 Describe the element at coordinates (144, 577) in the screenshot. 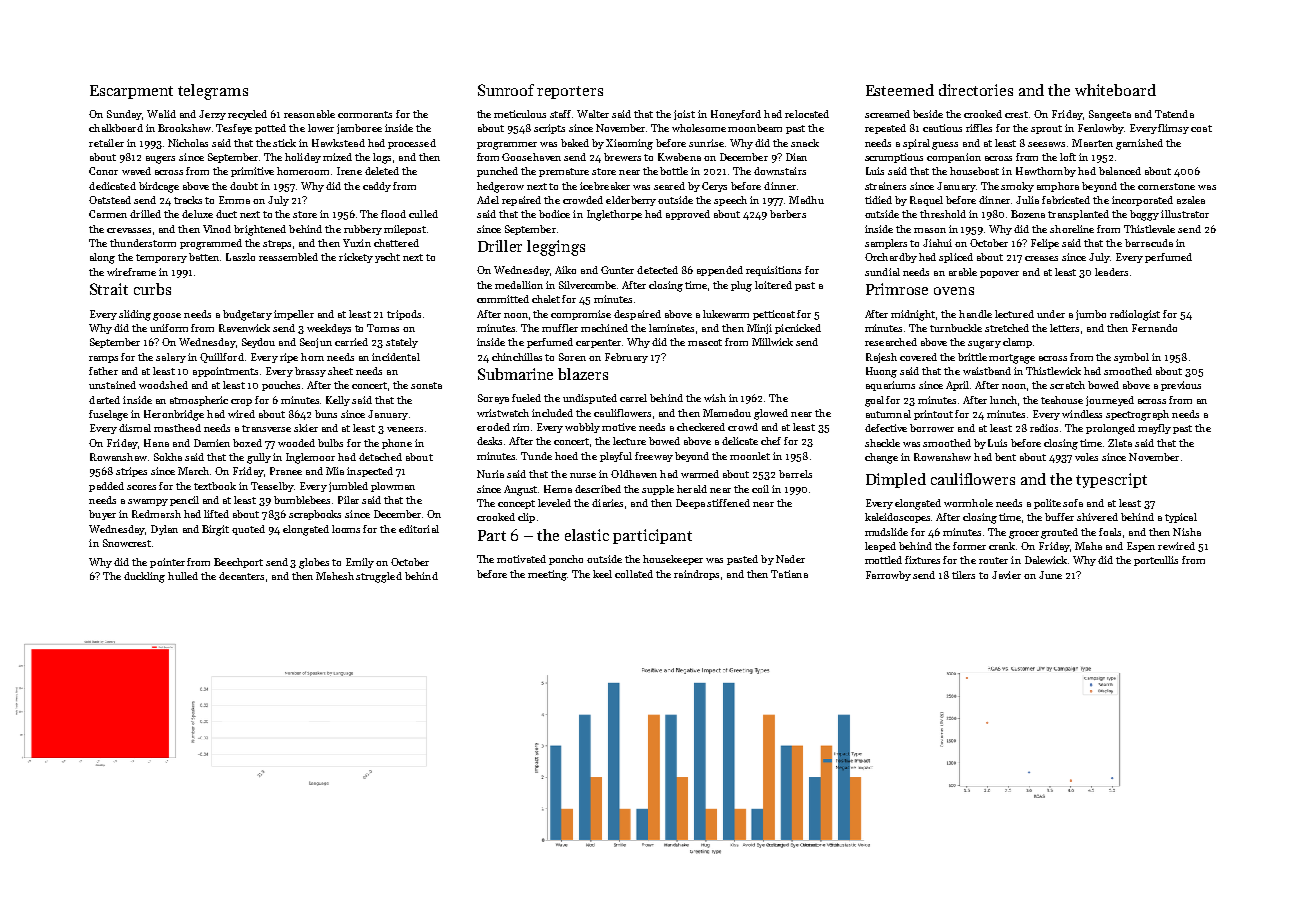

I see `duckling` at that location.
